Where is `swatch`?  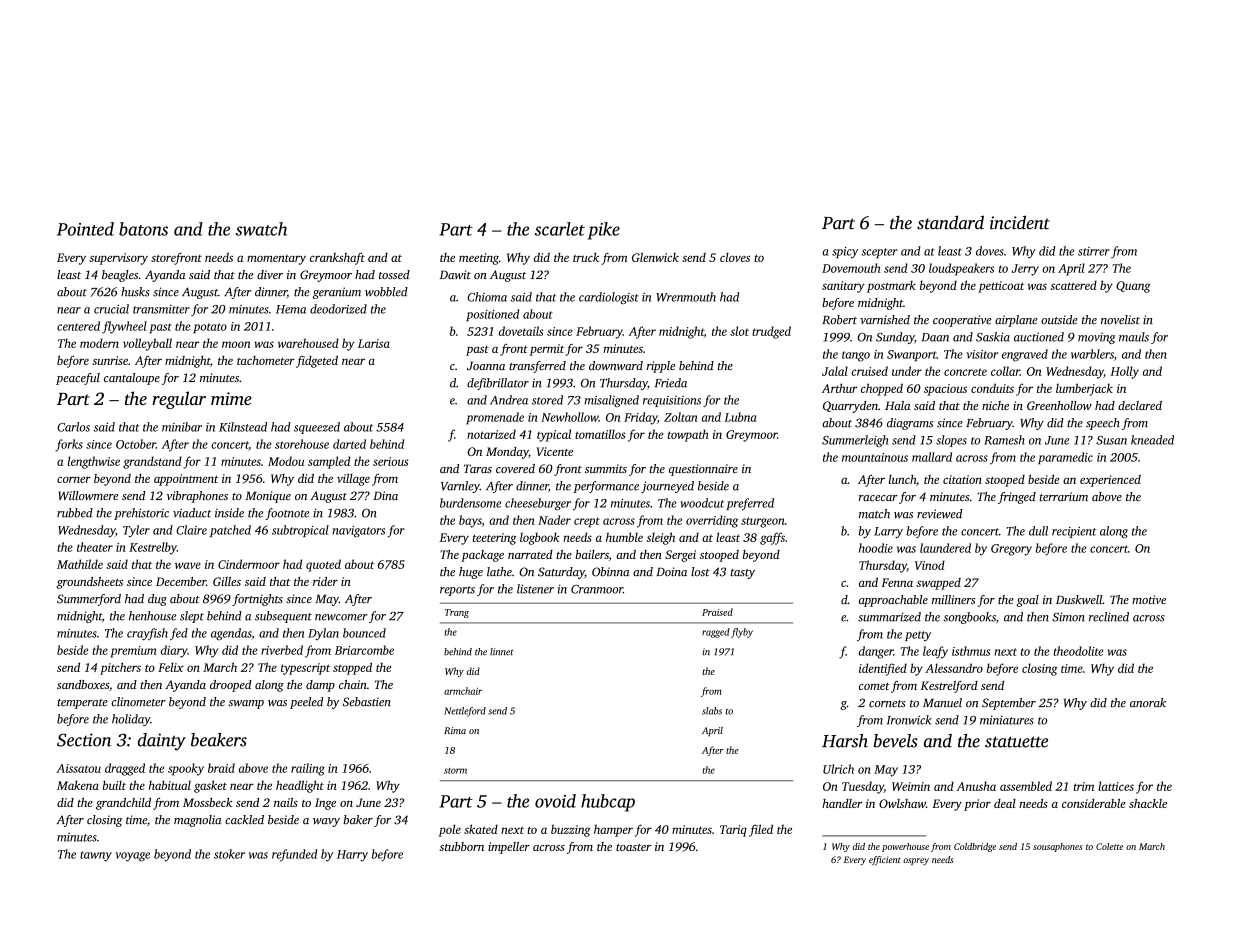 swatch is located at coordinates (261, 229).
